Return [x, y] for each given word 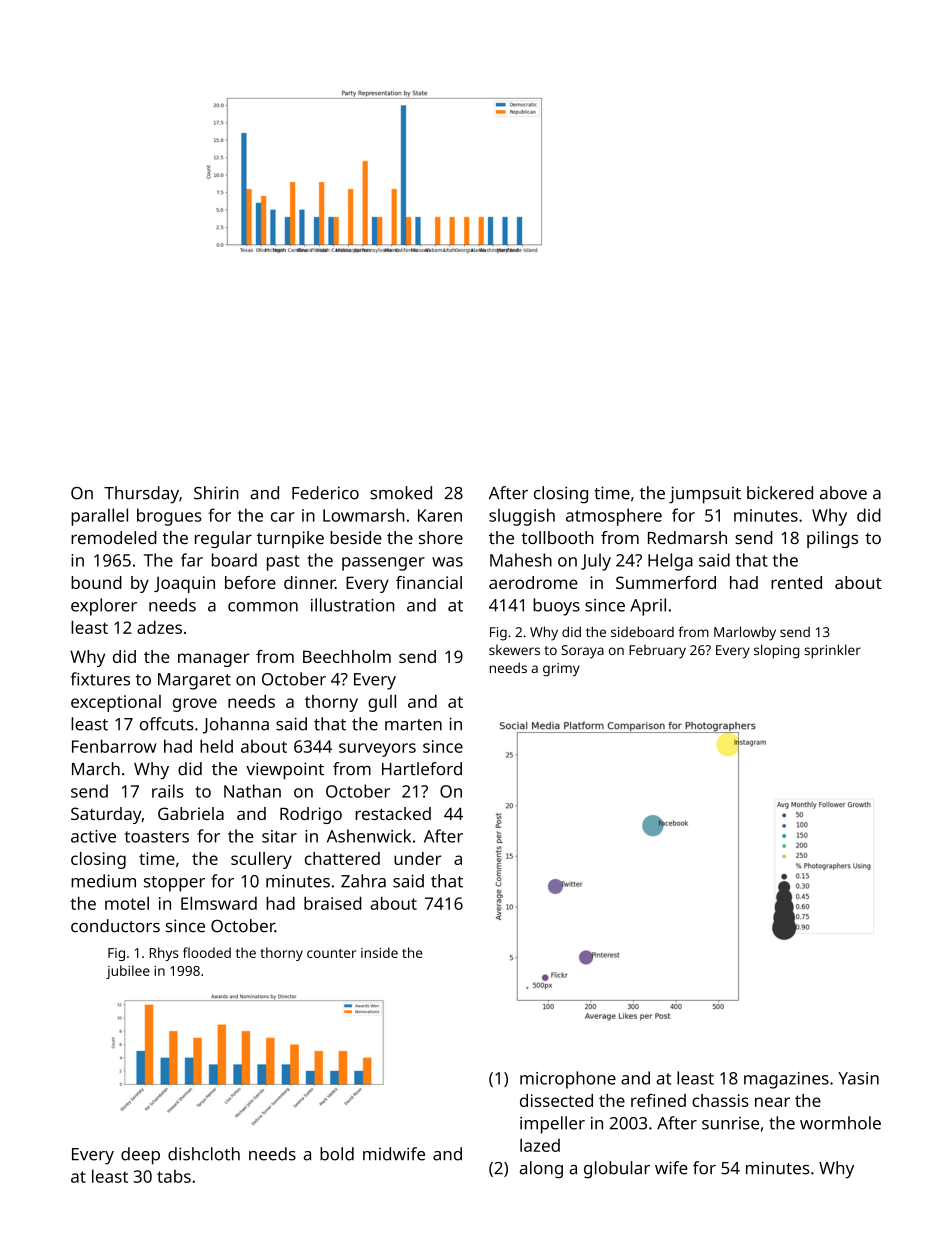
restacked [393, 813]
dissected [556, 1100]
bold [337, 1154]
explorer [104, 607]
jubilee [128, 972]
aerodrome [533, 582]
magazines [786, 1080]
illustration [353, 605]
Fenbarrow [114, 746]
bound [96, 582]
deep [140, 1156]
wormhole [840, 1123]
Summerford [666, 582]
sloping [777, 651]
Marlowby [745, 633]
